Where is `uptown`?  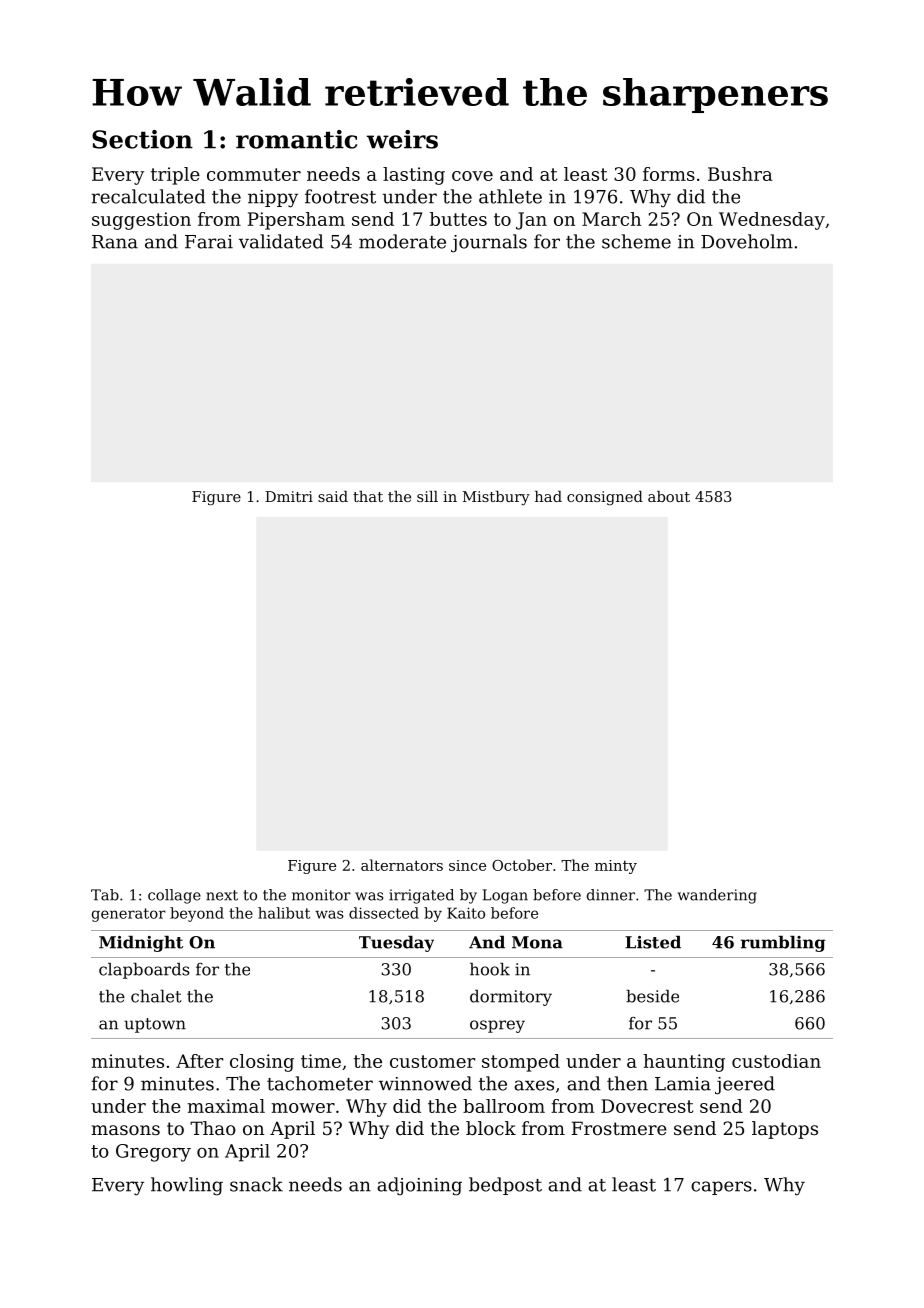
uptown is located at coordinates (155, 1025).
